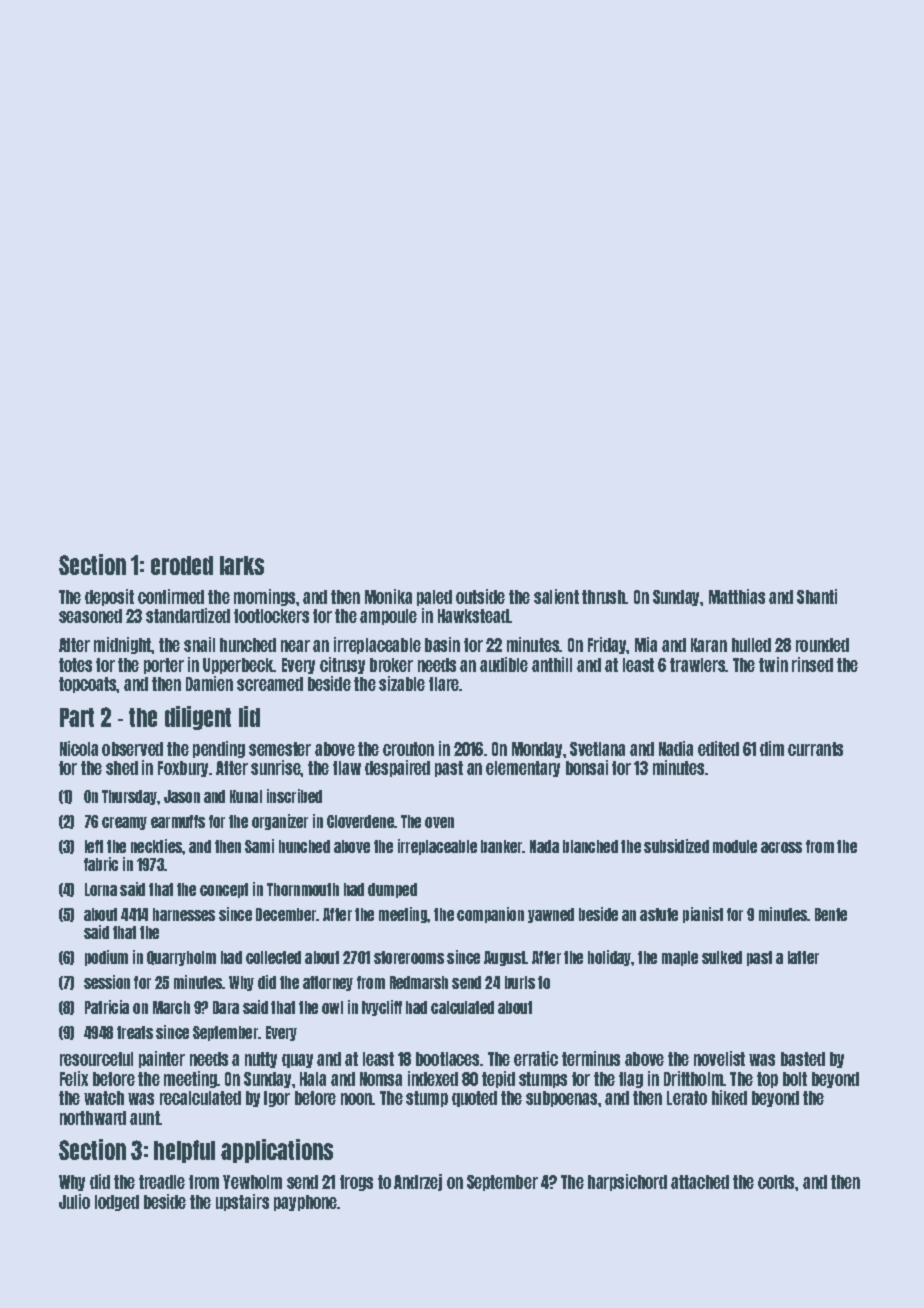 This document has width=924, height=1308. I want to click on Matthias, so click(737, 596).
